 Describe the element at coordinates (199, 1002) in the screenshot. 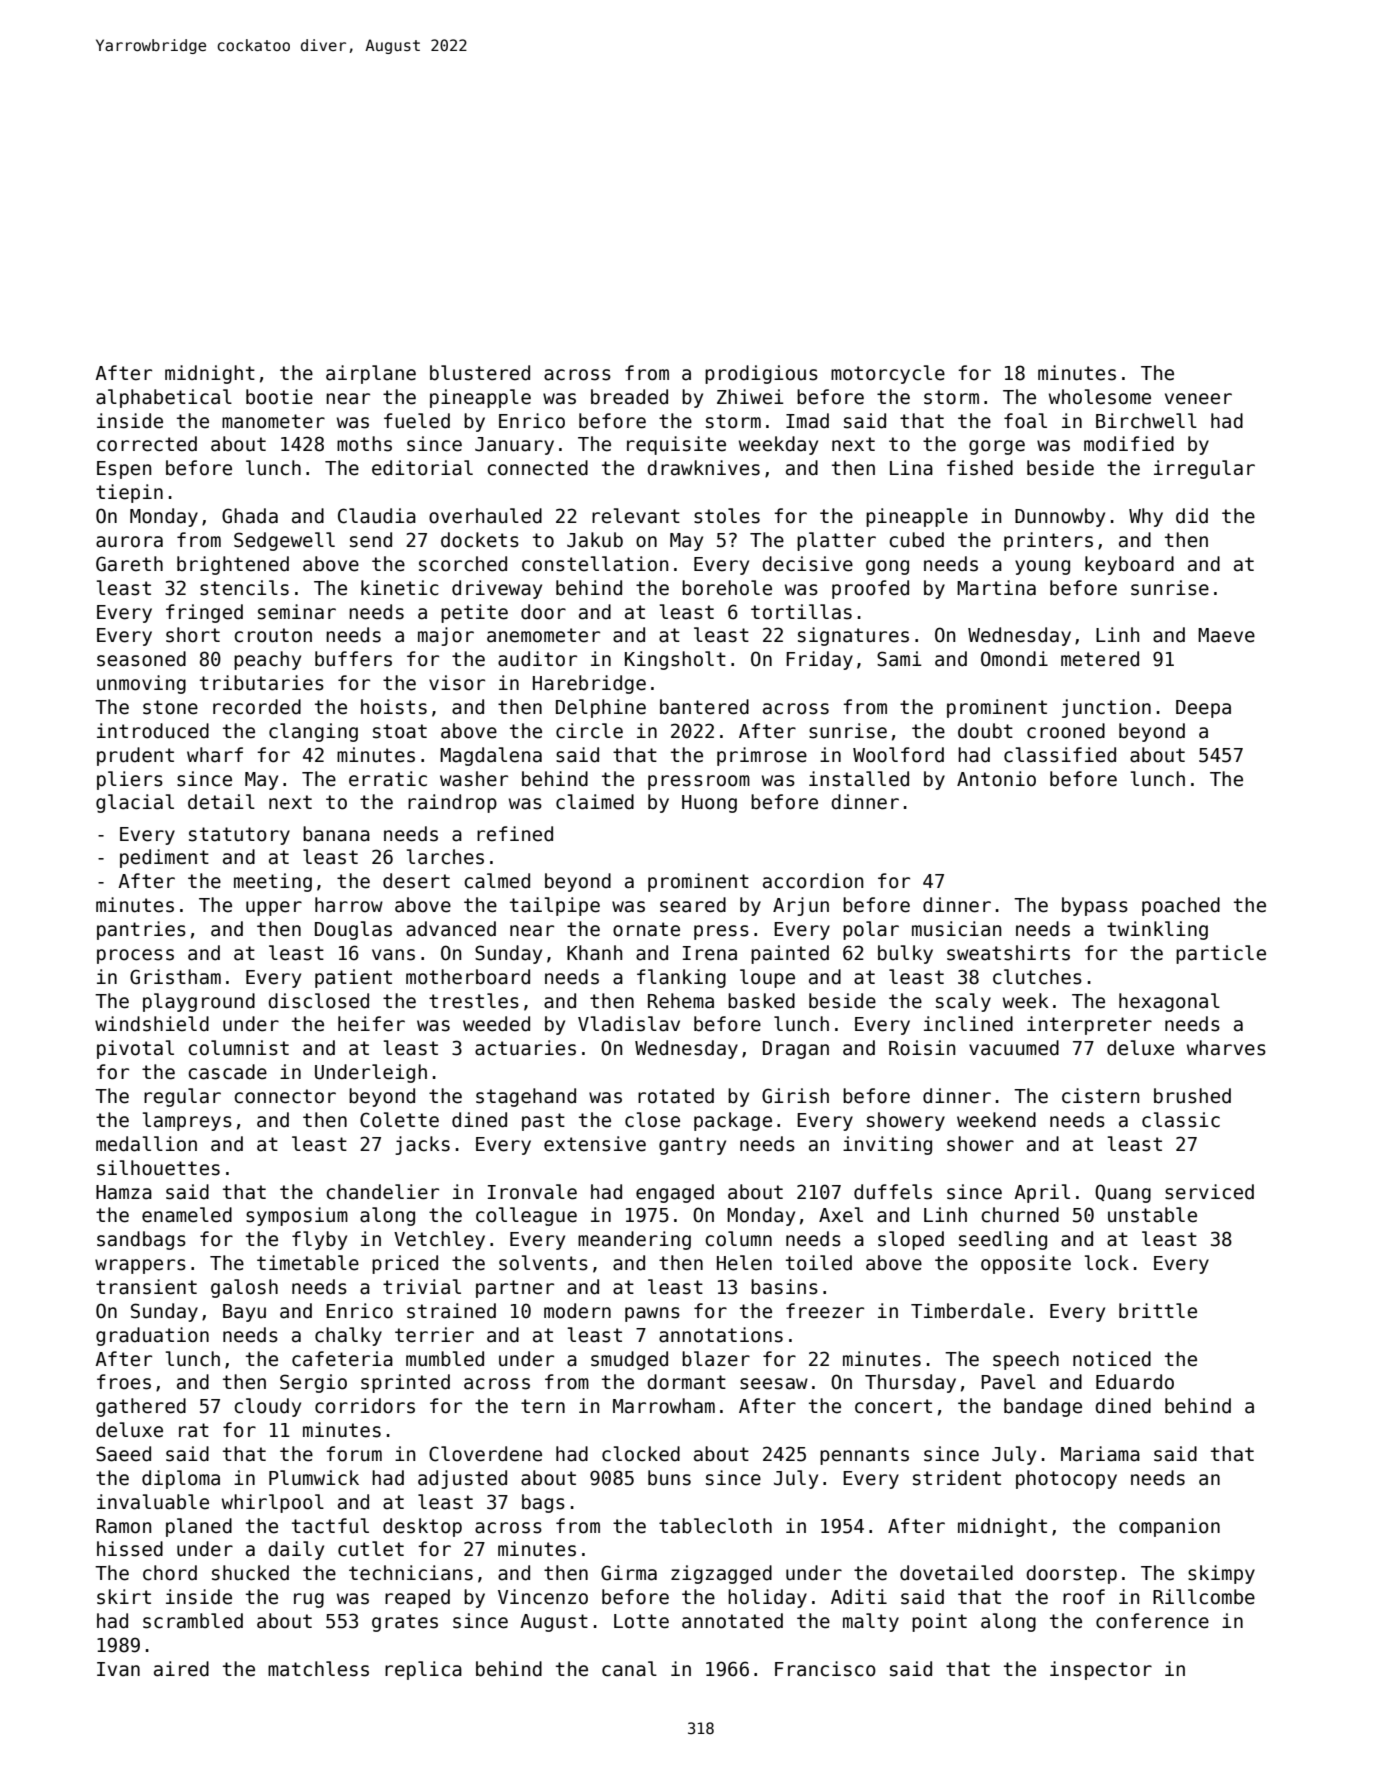

I see `playground` at that location.
